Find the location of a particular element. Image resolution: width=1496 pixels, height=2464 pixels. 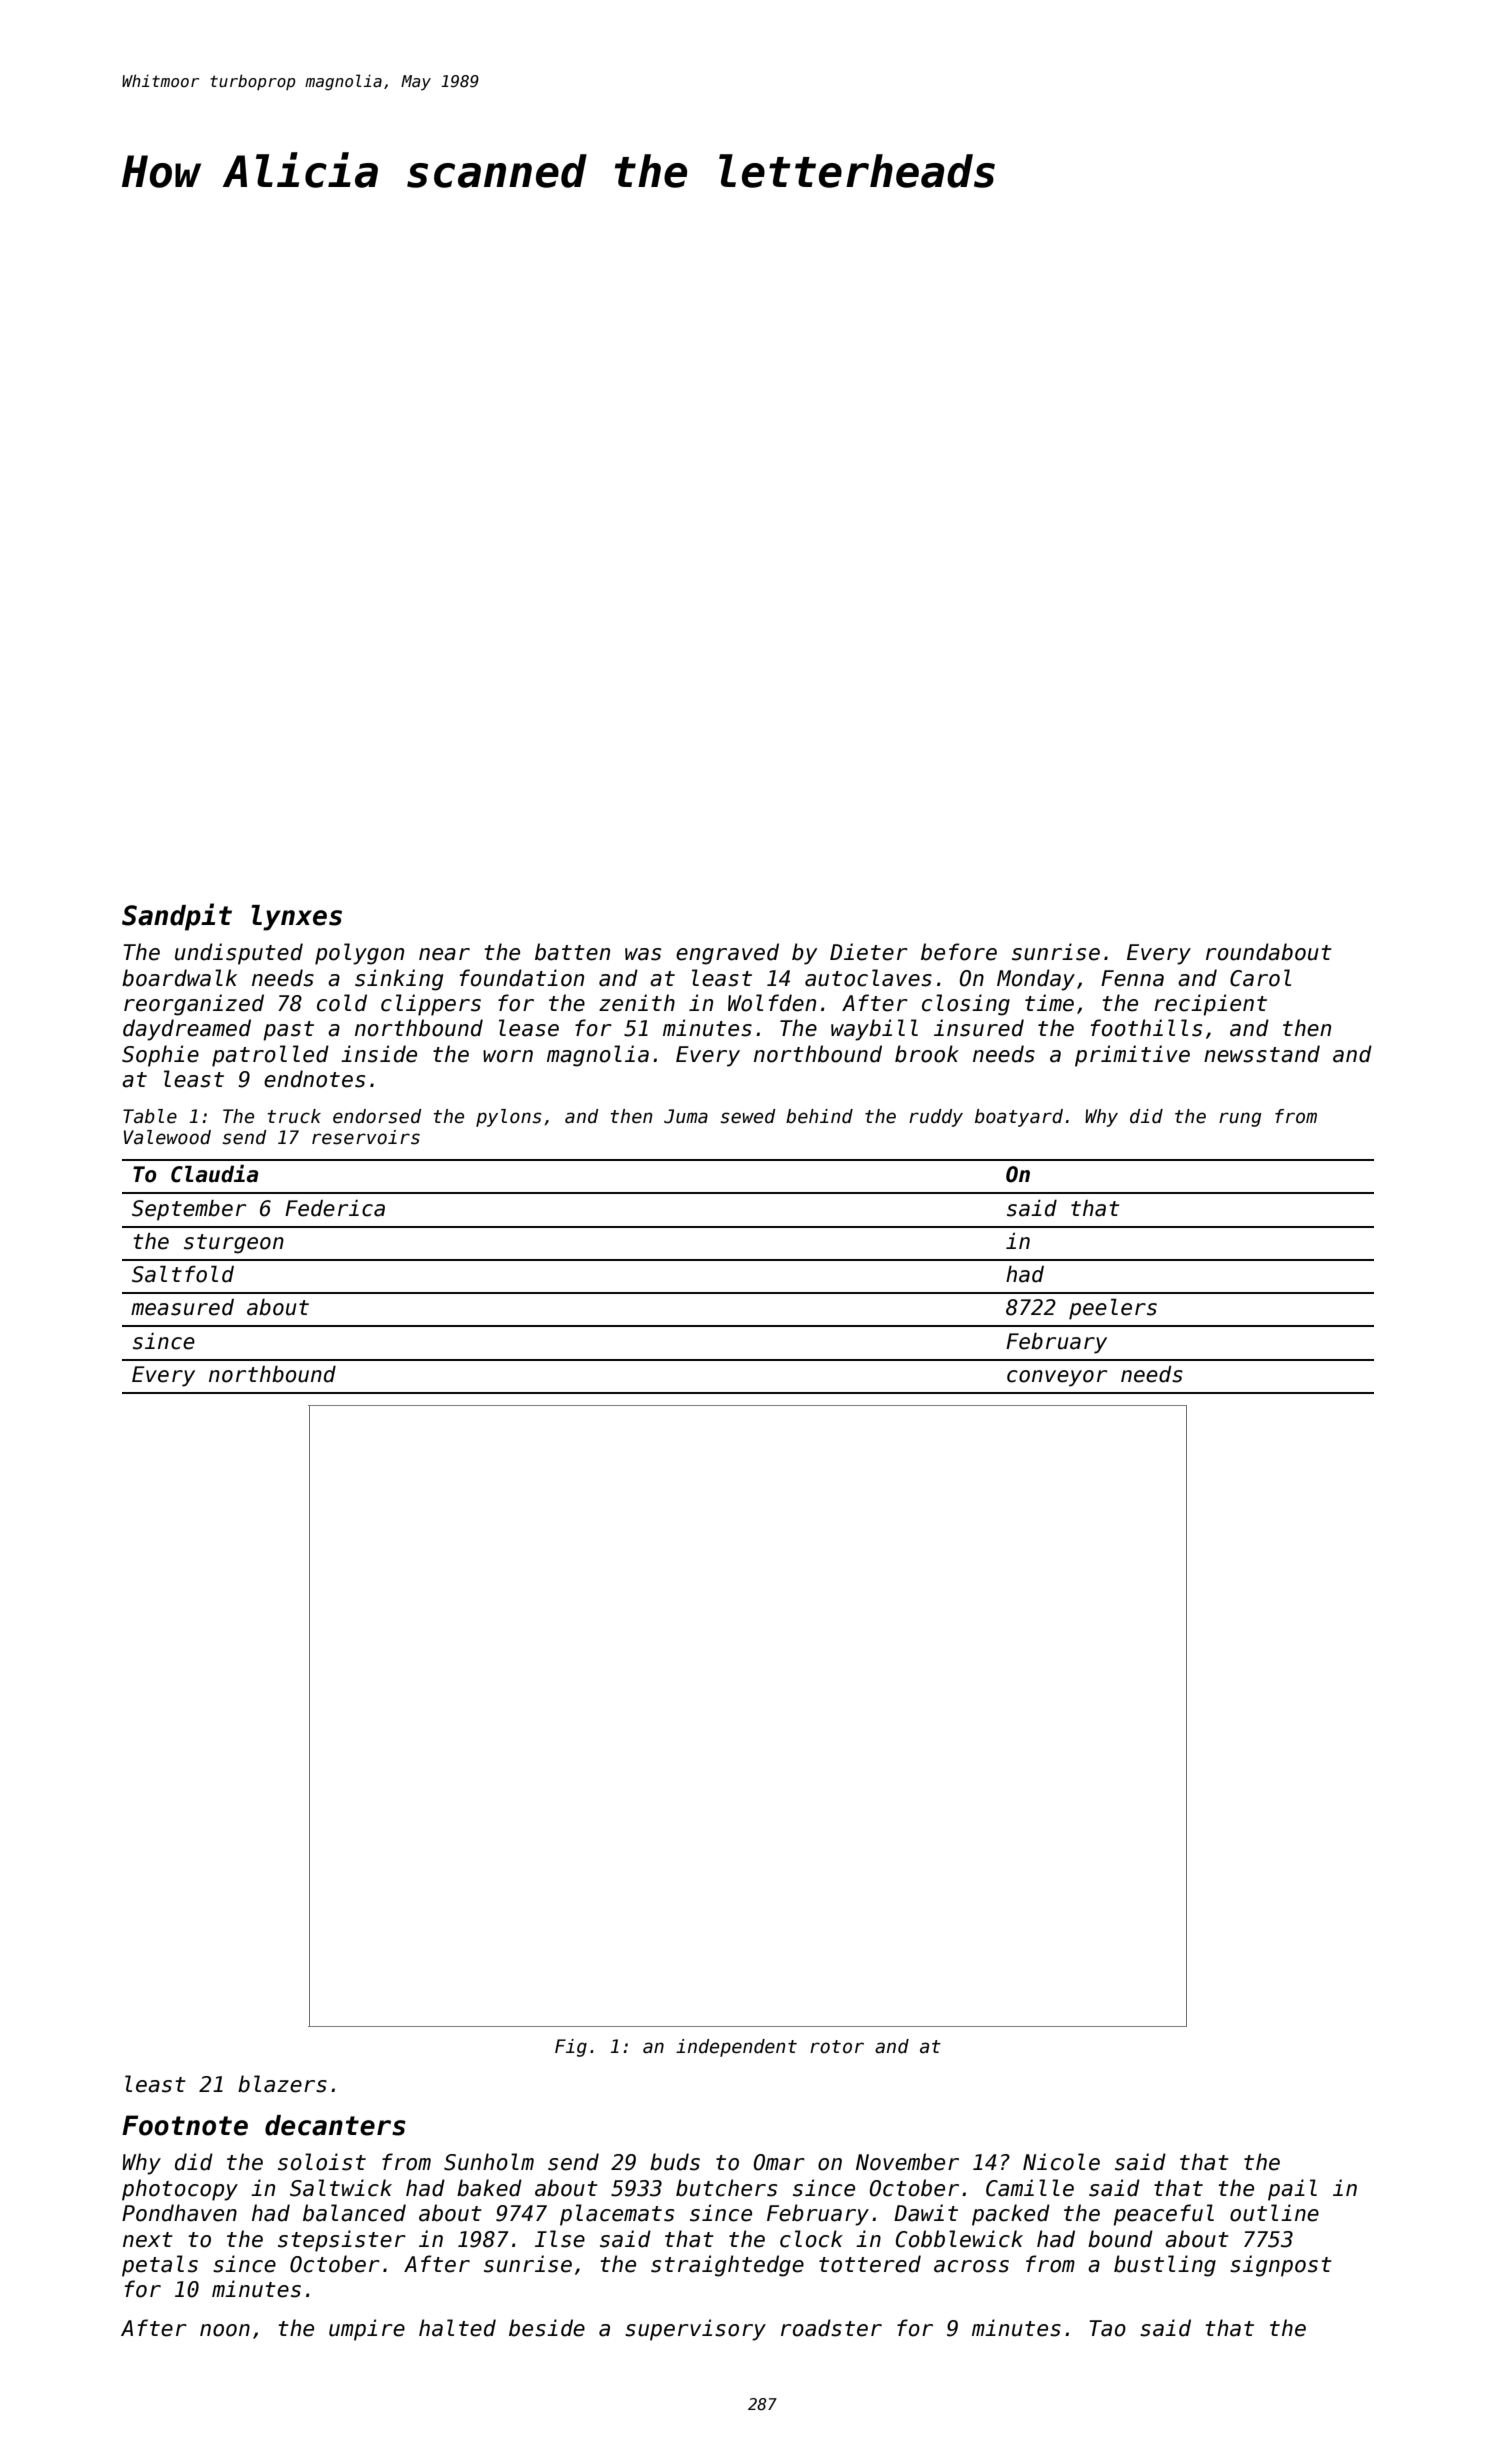

September is located at coordinates (189, 1210).
